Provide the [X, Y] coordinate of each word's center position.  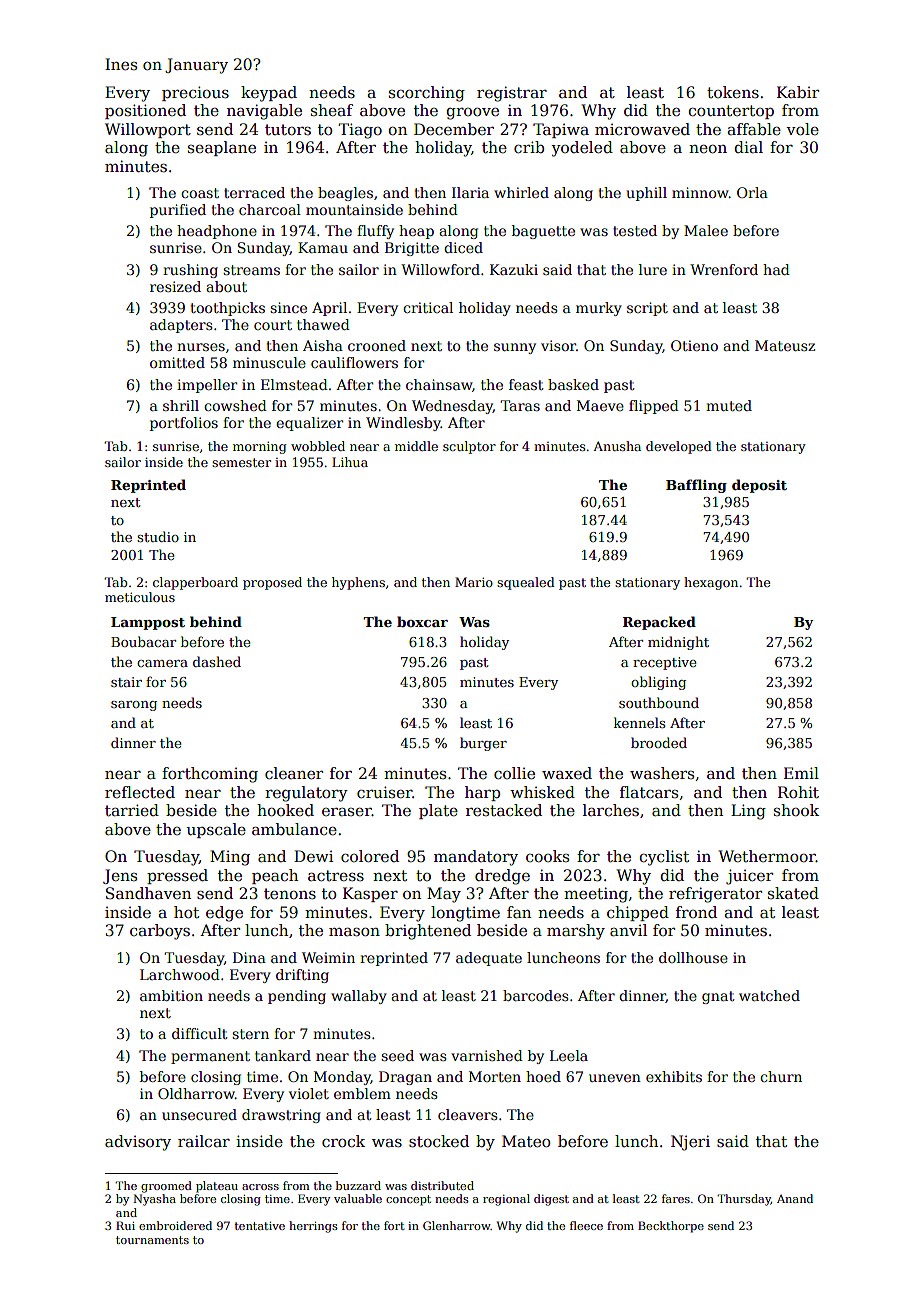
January [196, 66]
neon [708, 149]
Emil [801, 773]
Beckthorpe [671, 1227]
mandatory [476, 858]
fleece [586, 1225]
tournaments [152, 1240]
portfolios [184, 424]
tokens [733, 92]
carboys [160, 932]
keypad [269, 94]
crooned [377, 345]
